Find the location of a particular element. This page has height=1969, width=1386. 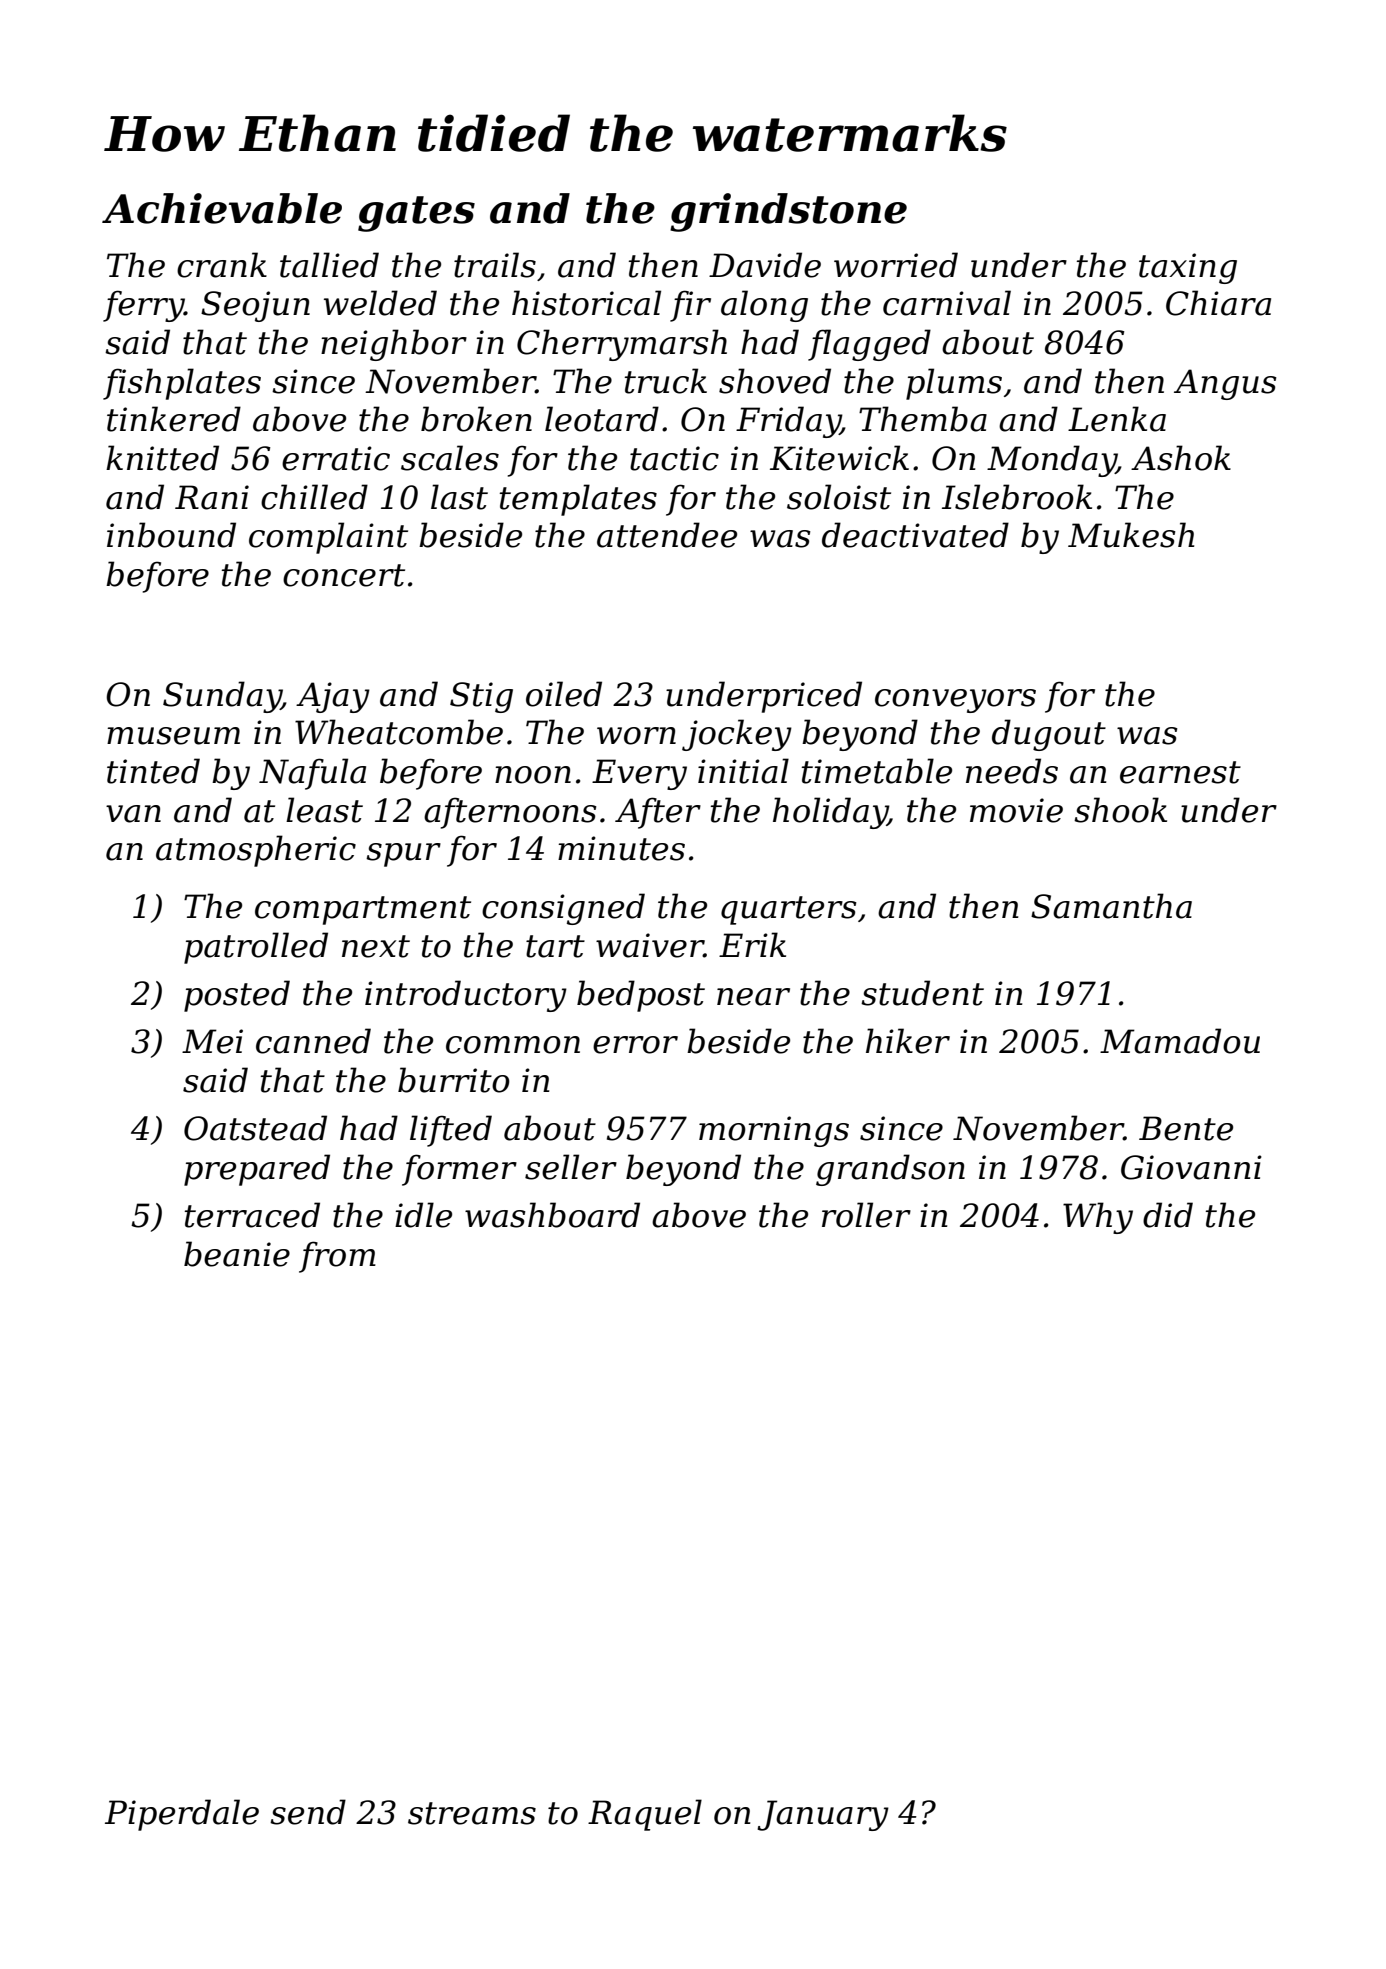

patrolled is located at coordinates (256, 948).
